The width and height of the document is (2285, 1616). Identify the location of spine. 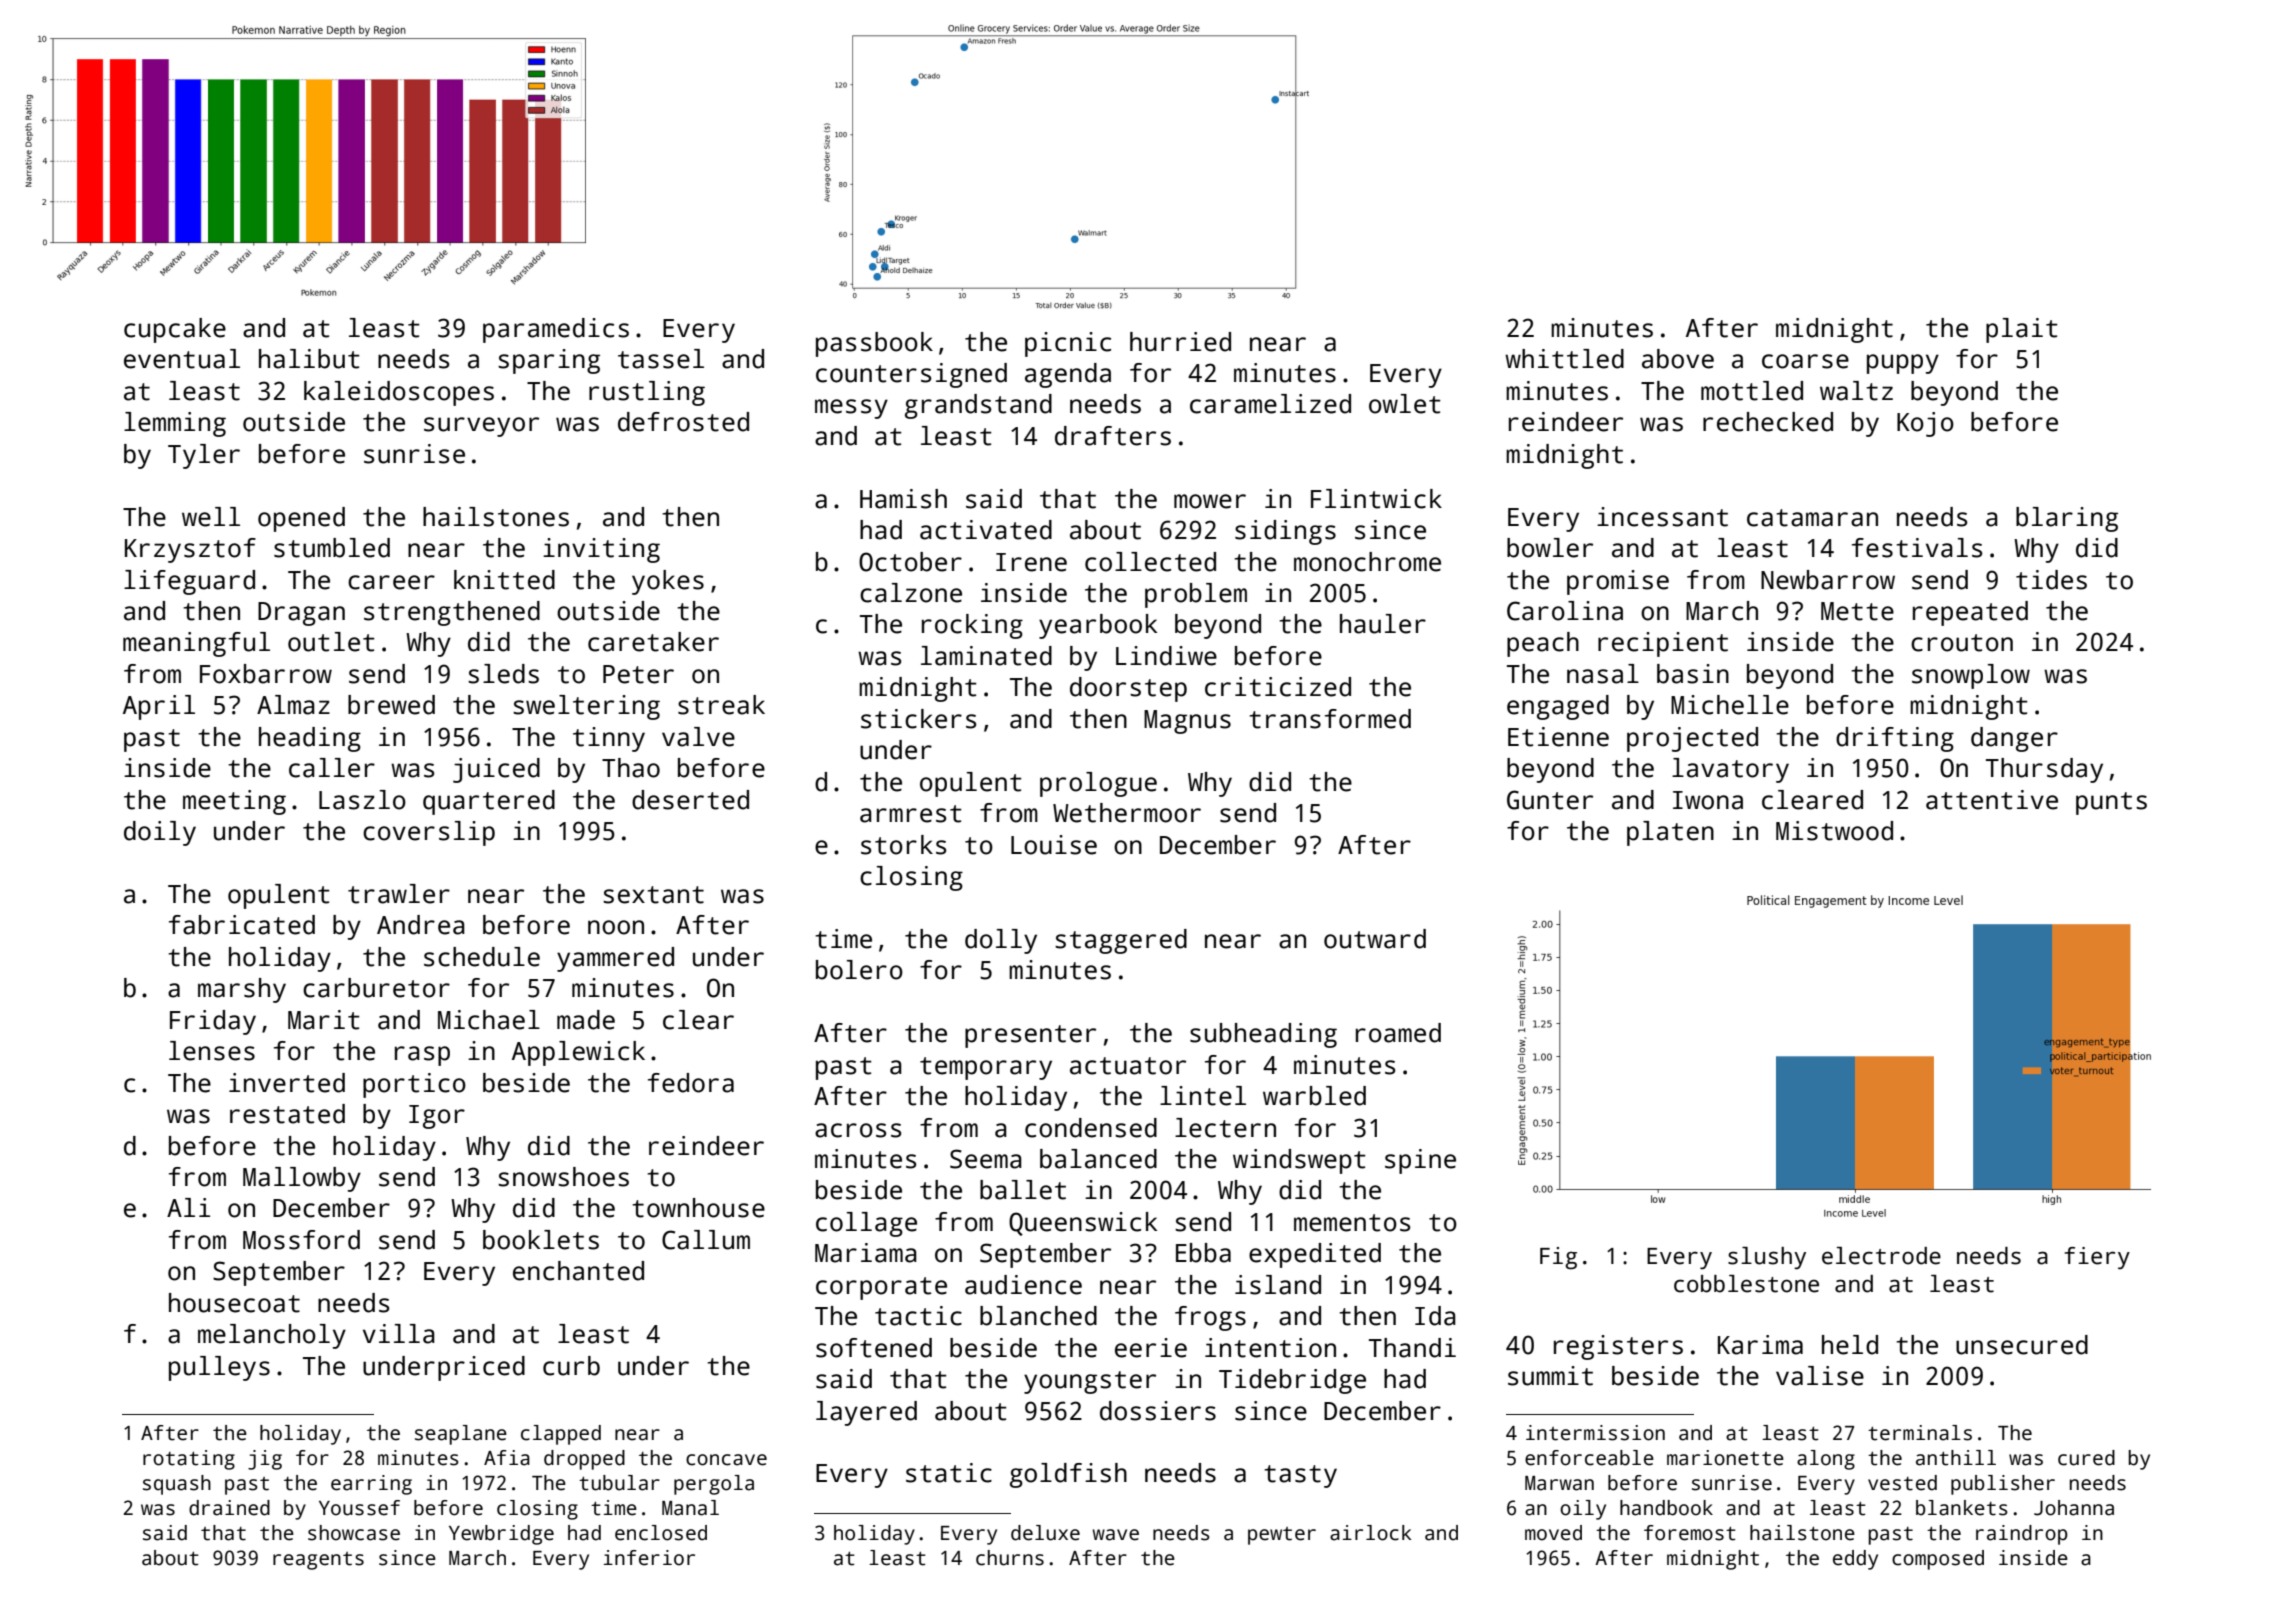
(1420, 1161).
